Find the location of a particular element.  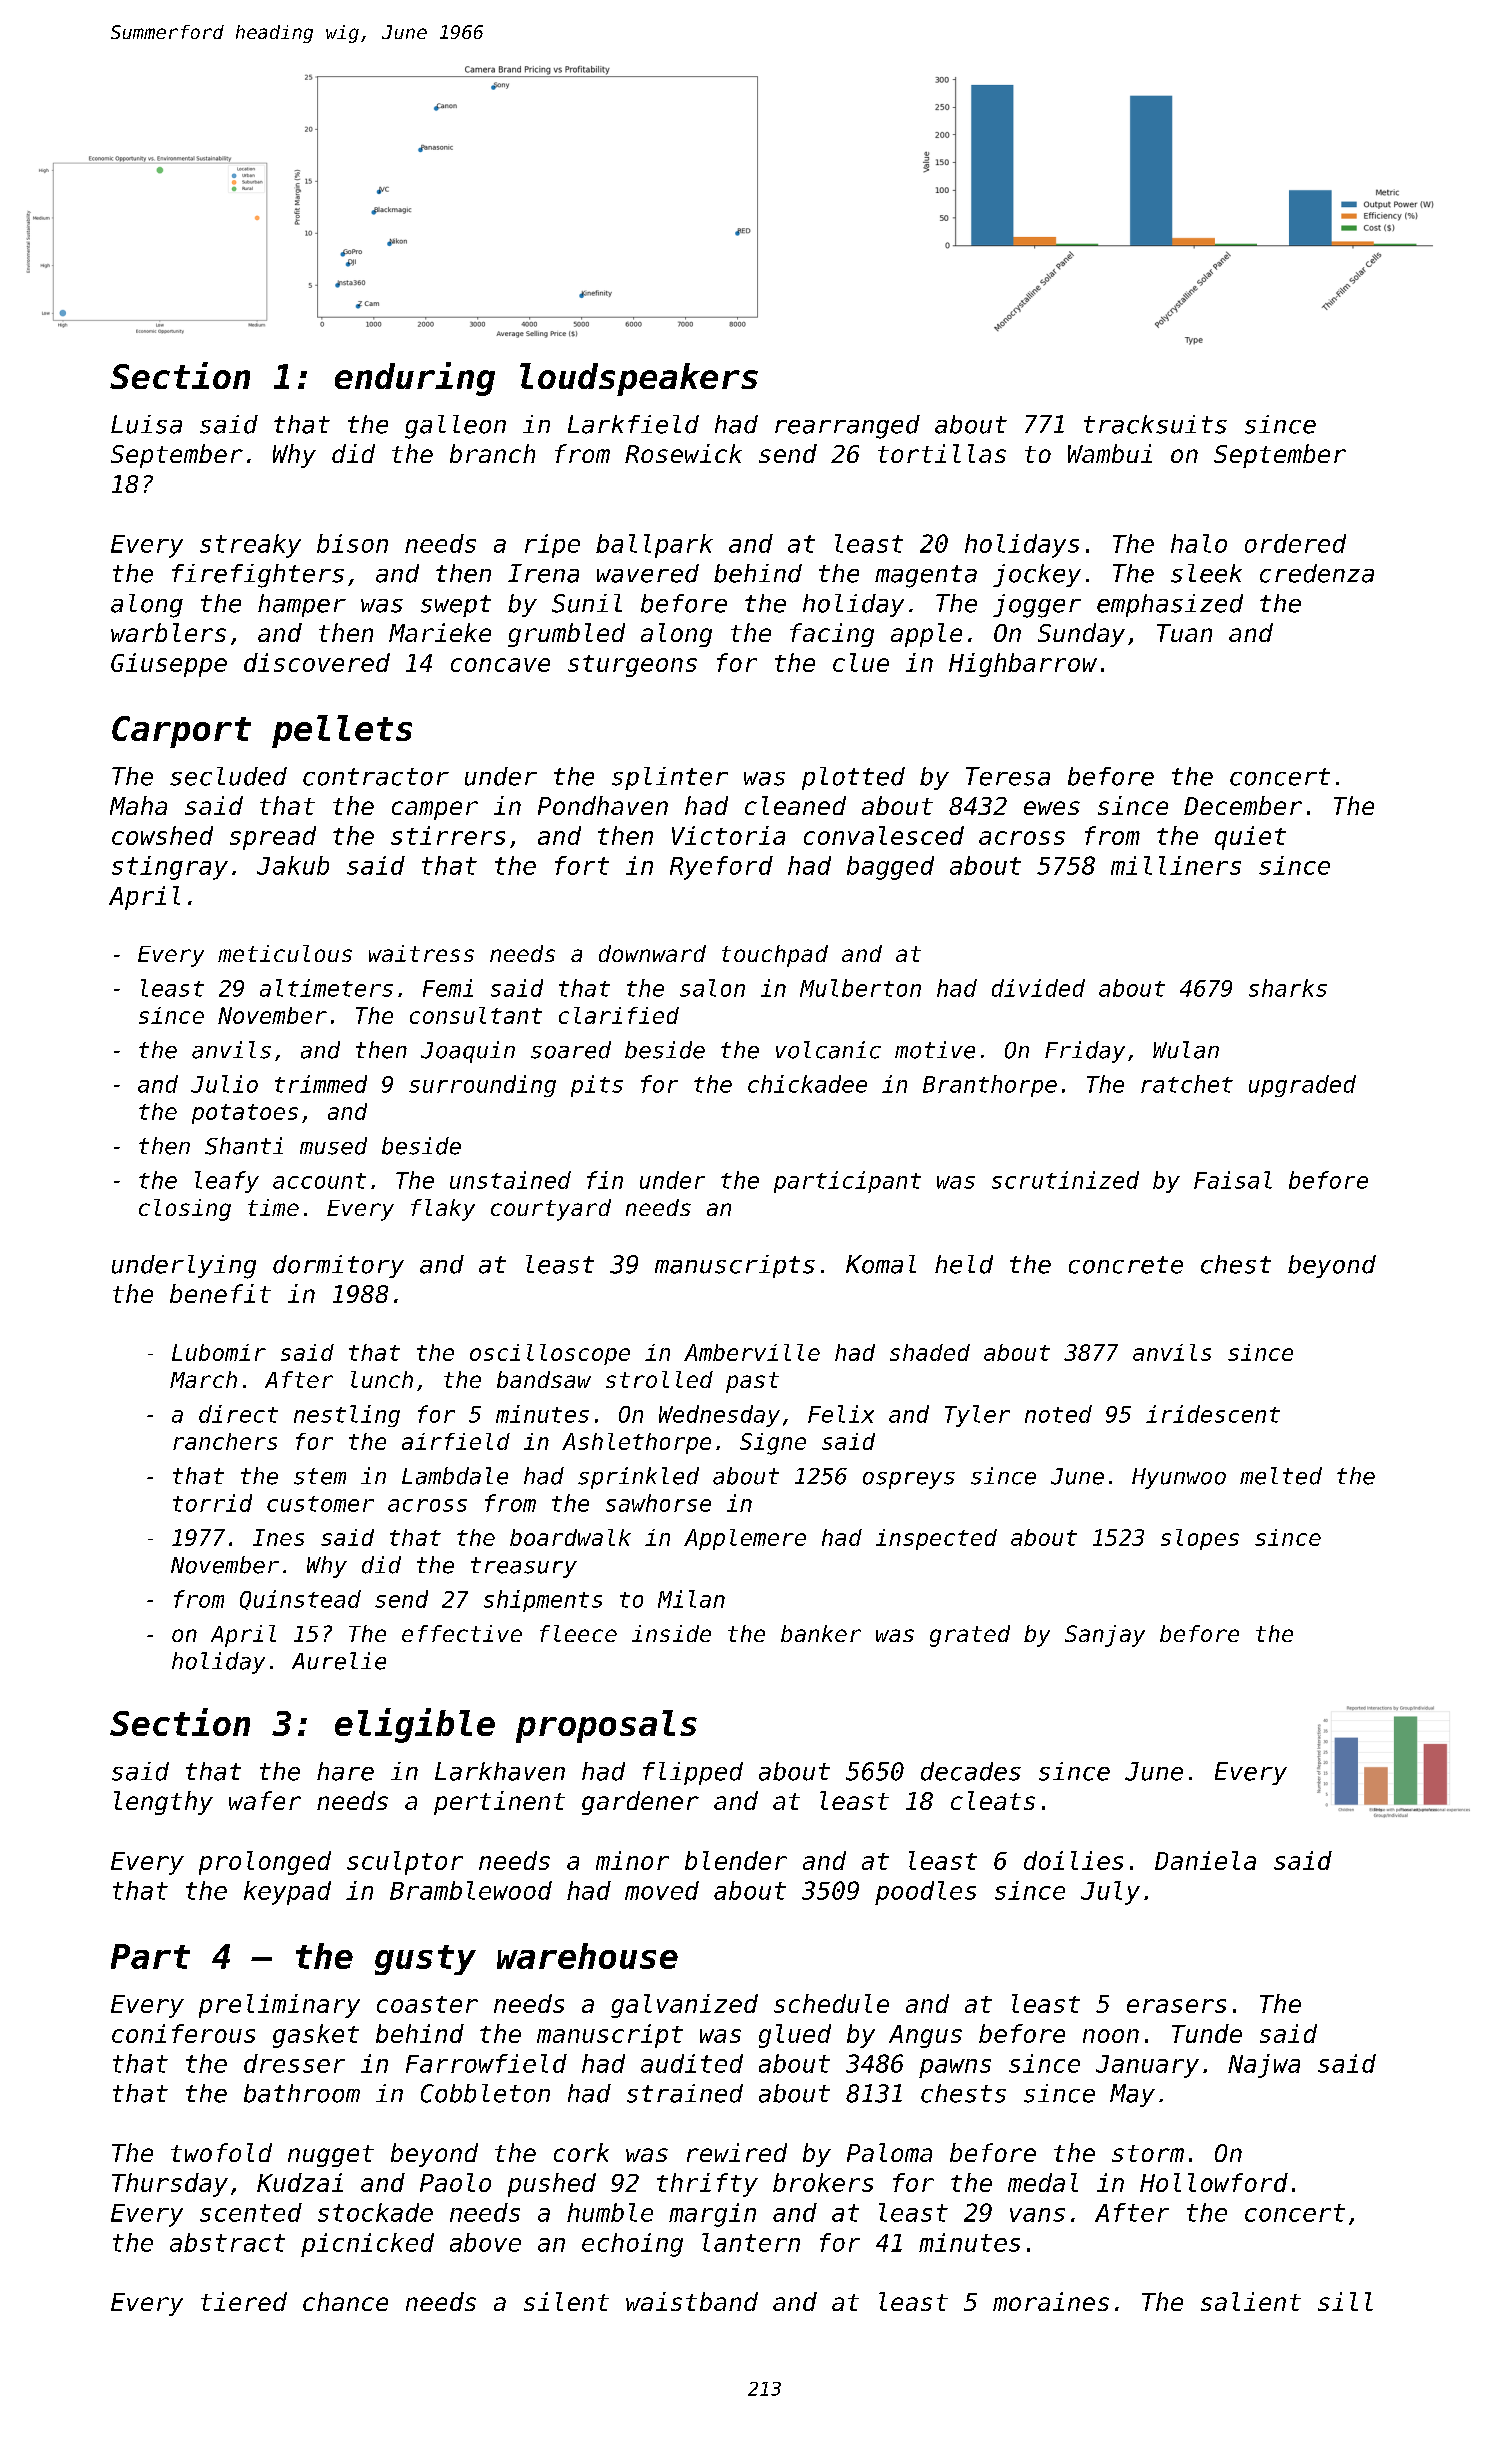

scrutinized is located at coordinates (1065, 1180).
